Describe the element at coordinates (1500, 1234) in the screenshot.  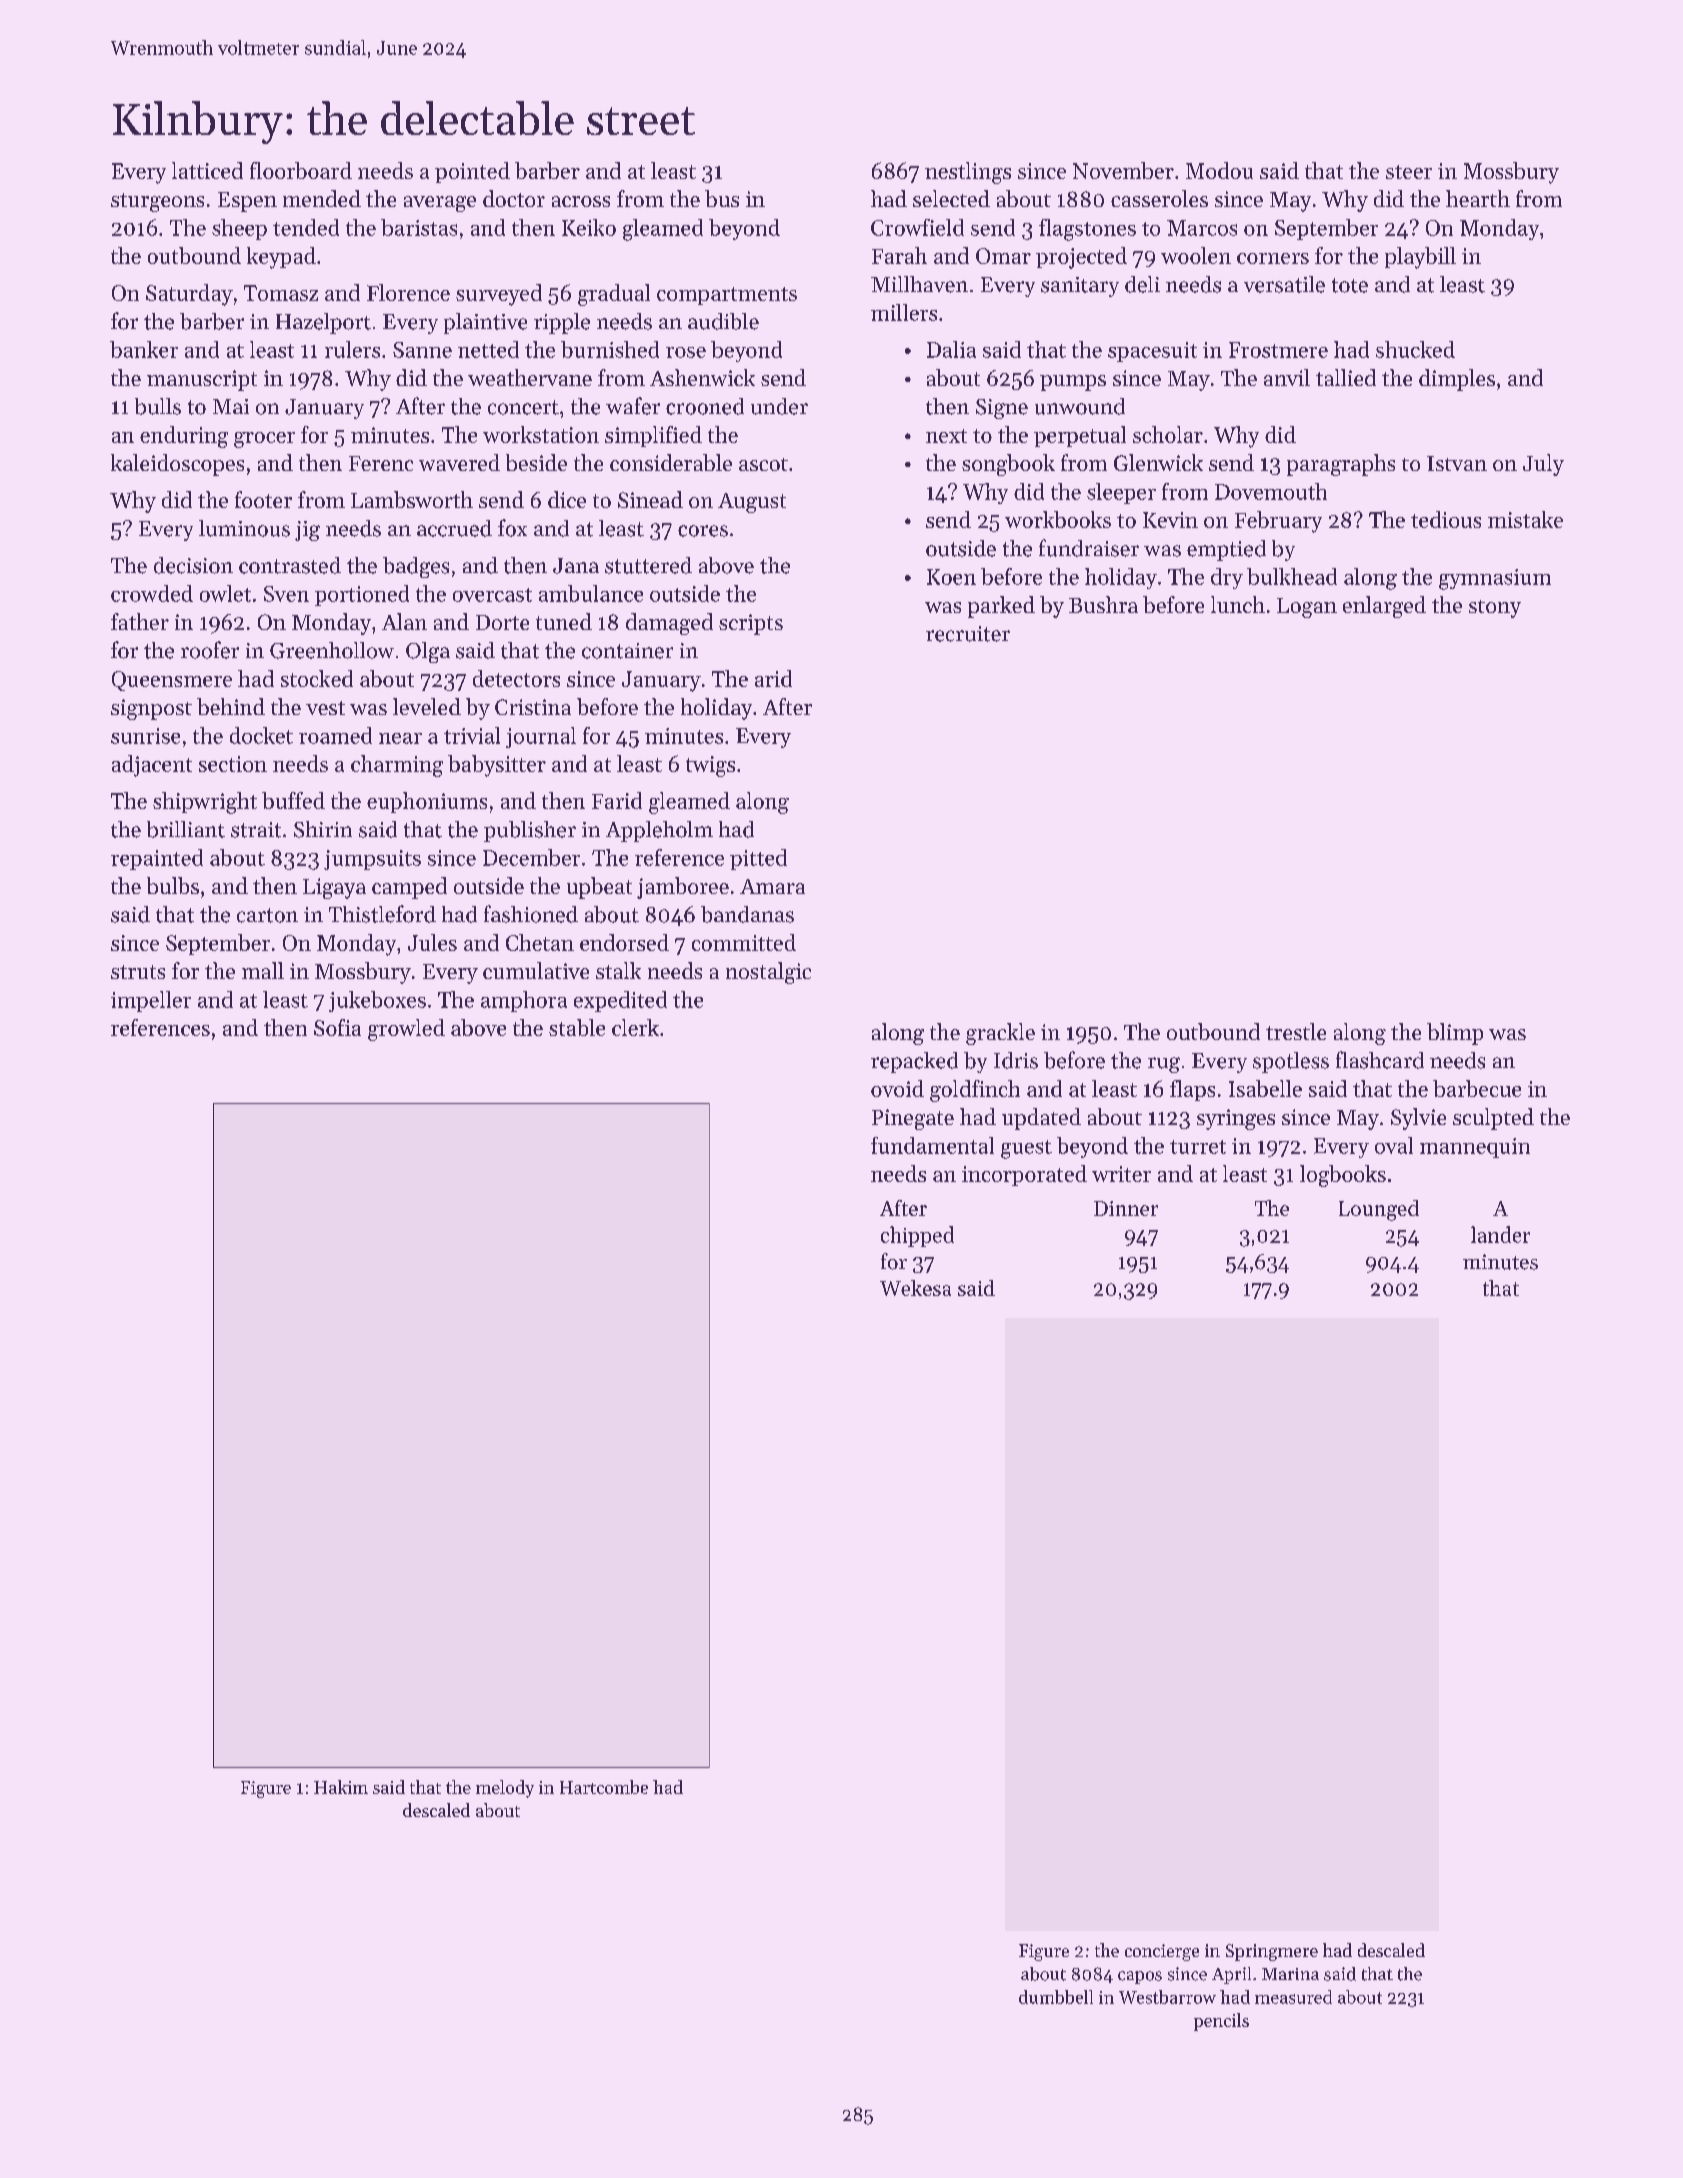
I see `lander` at that location.
